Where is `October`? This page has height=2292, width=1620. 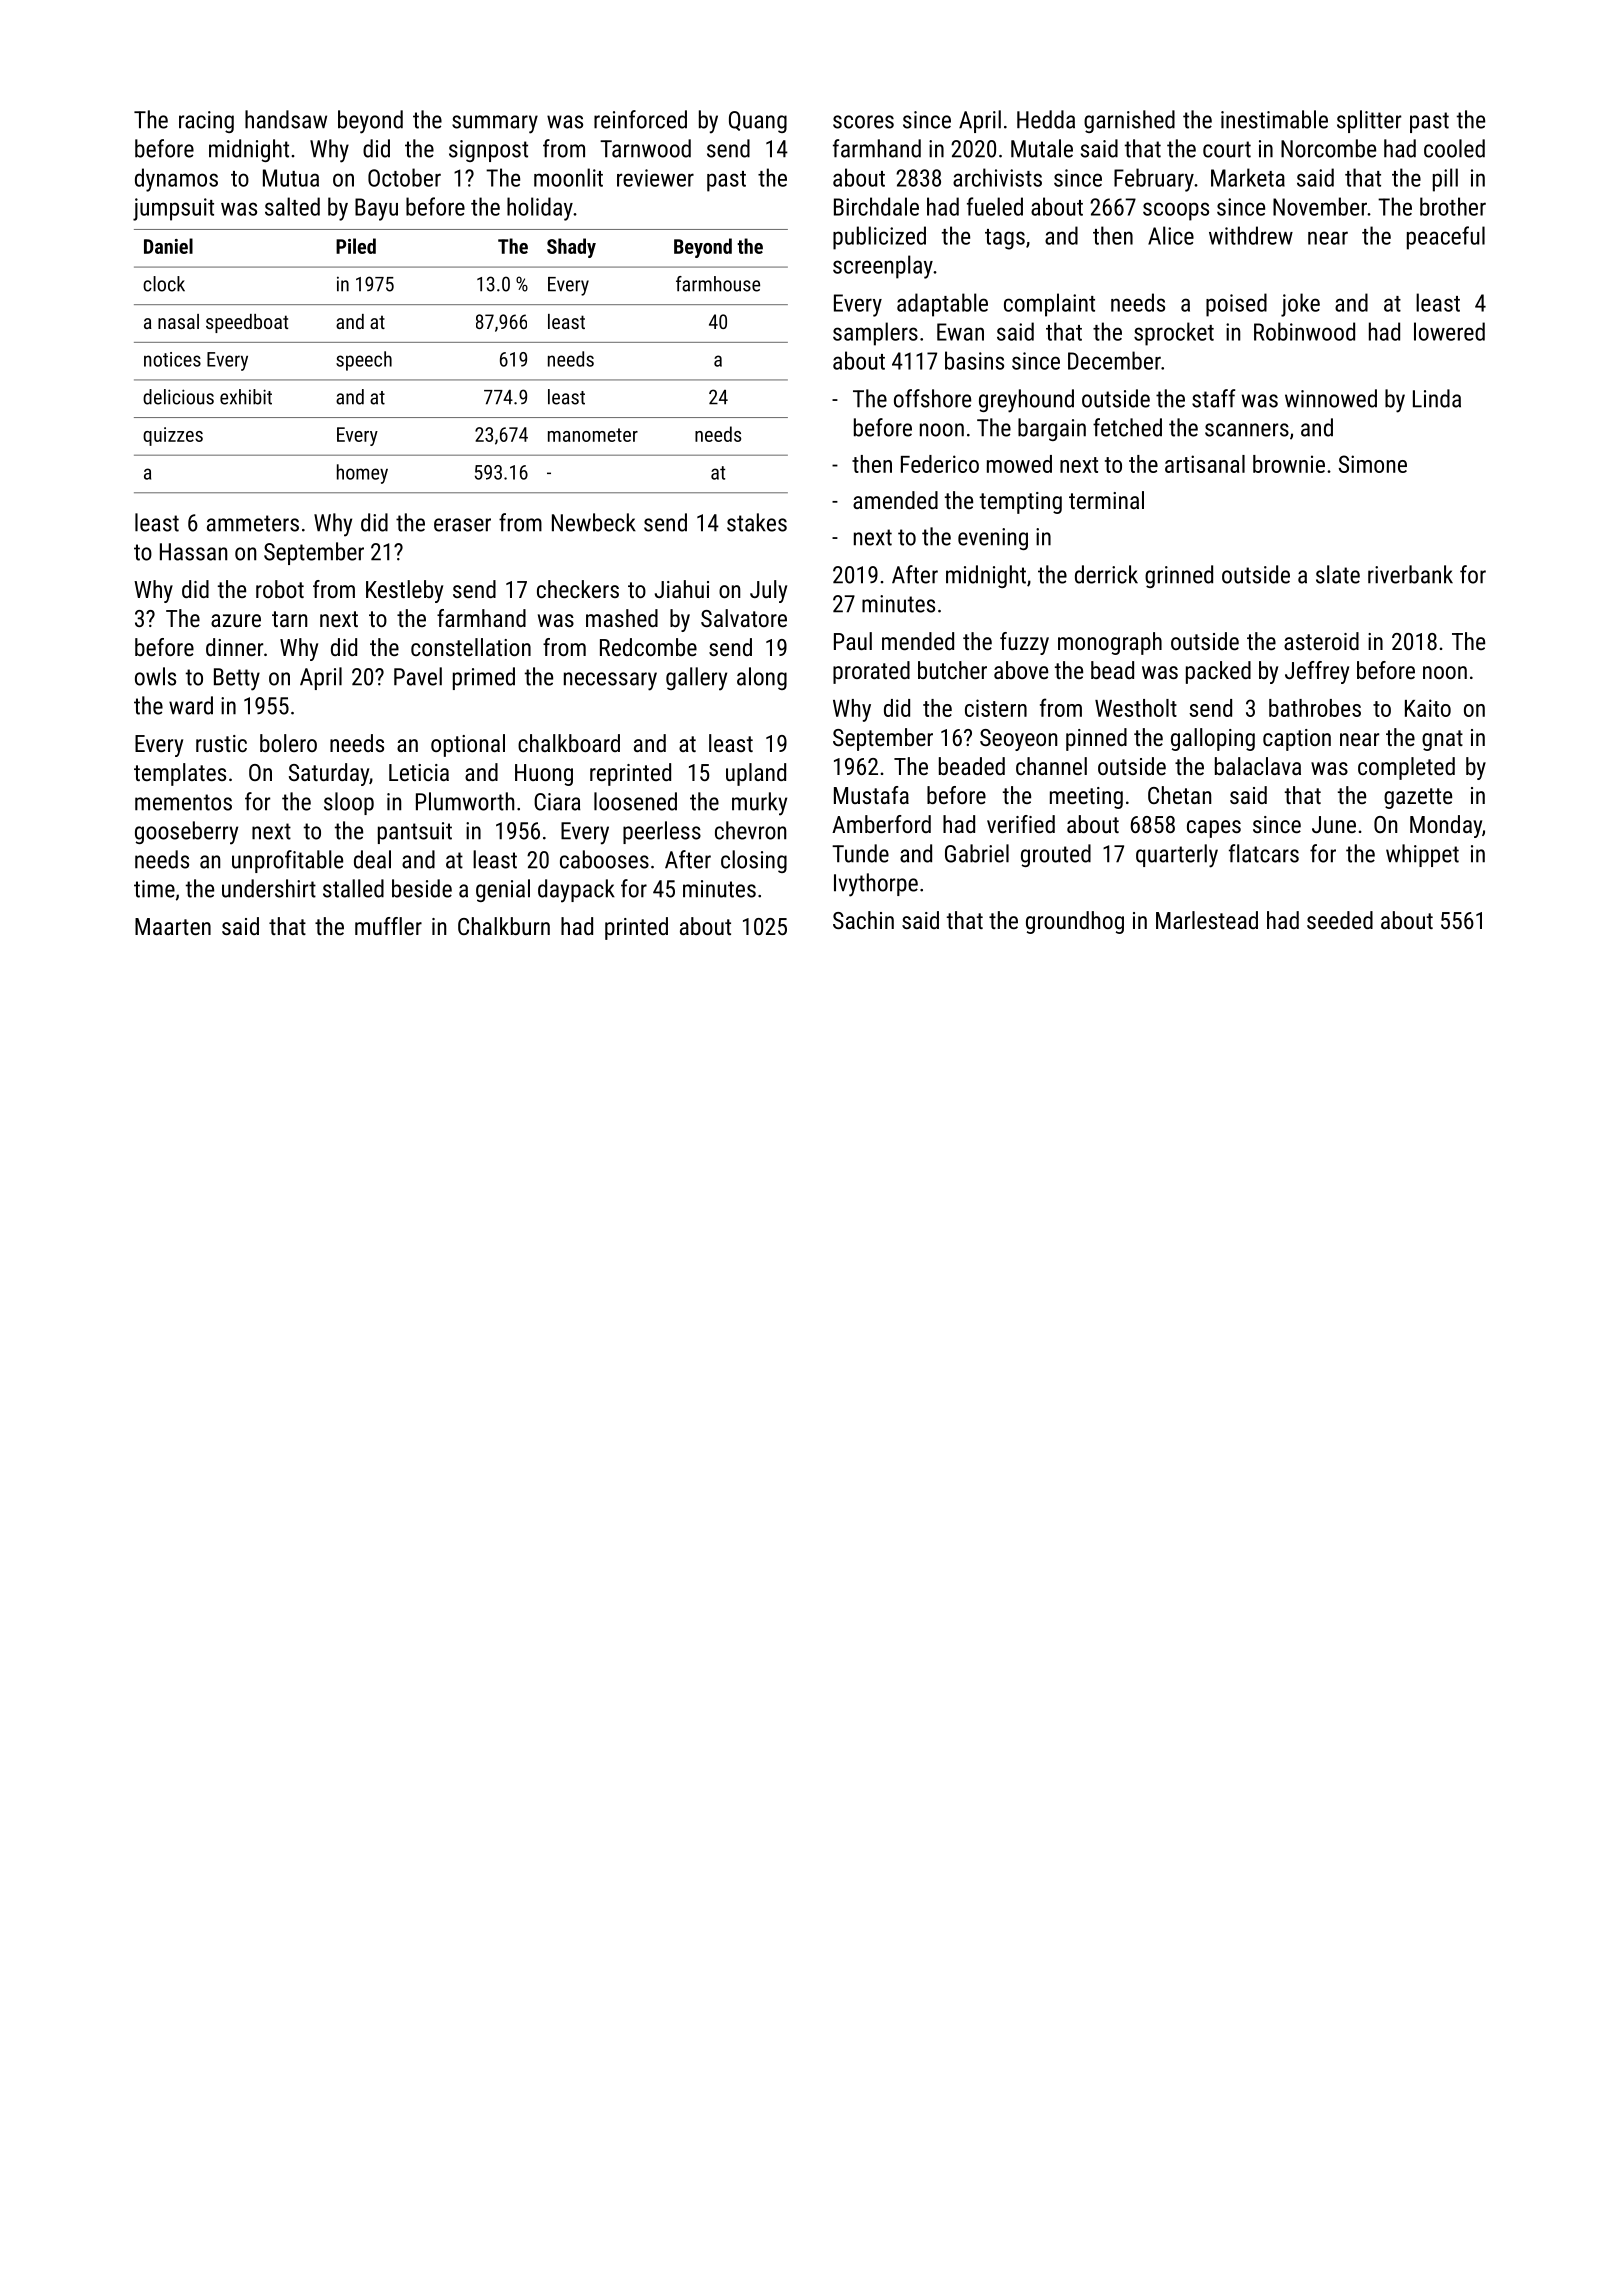 October is located at coordinates (404, 177).
